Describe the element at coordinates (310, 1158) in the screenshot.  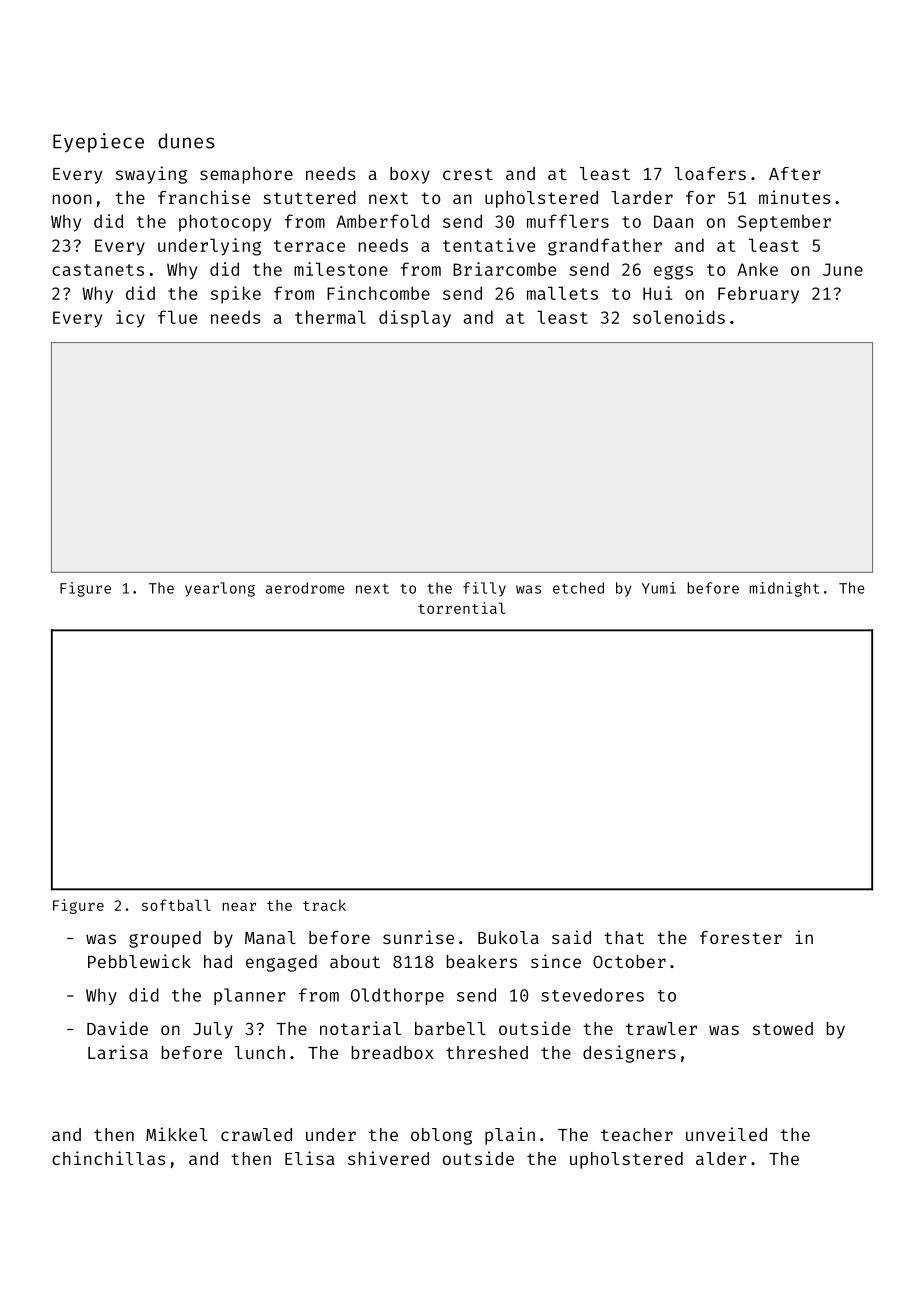
I see `Elisa` at that location.
